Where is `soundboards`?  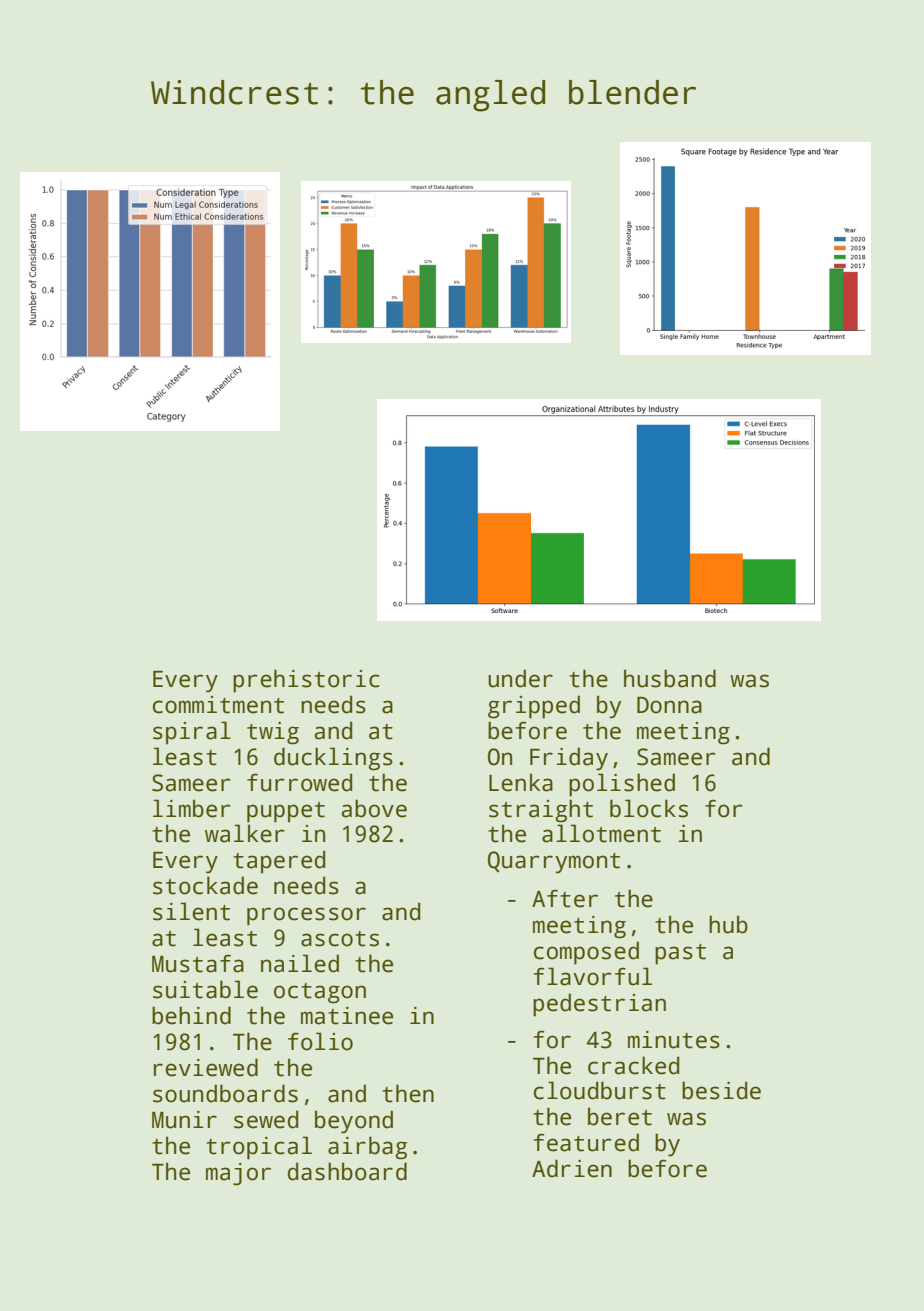
soundboards is located at coordinates (225, 1093).
